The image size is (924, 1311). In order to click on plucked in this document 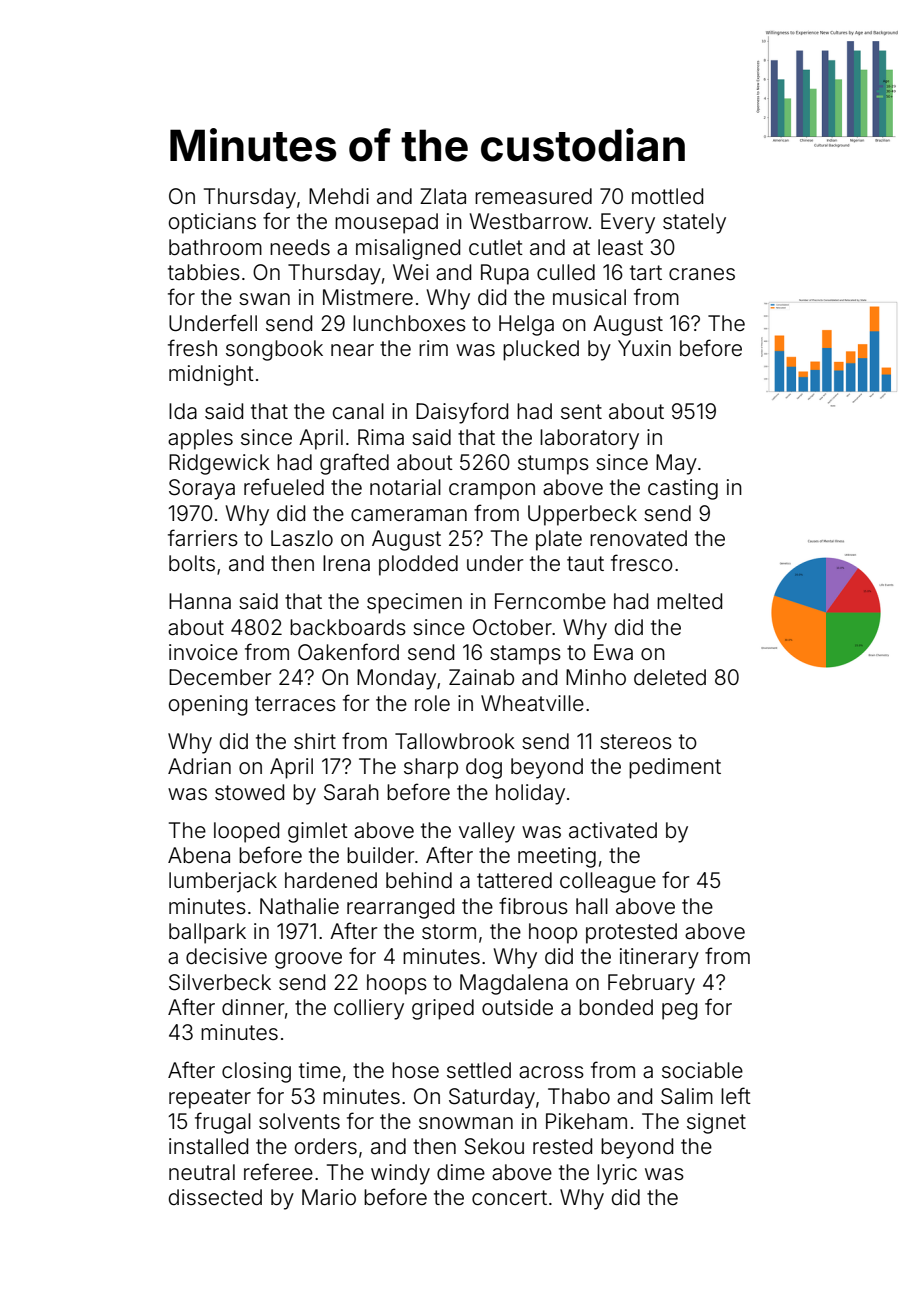, I will do `click(541, 350)`.
